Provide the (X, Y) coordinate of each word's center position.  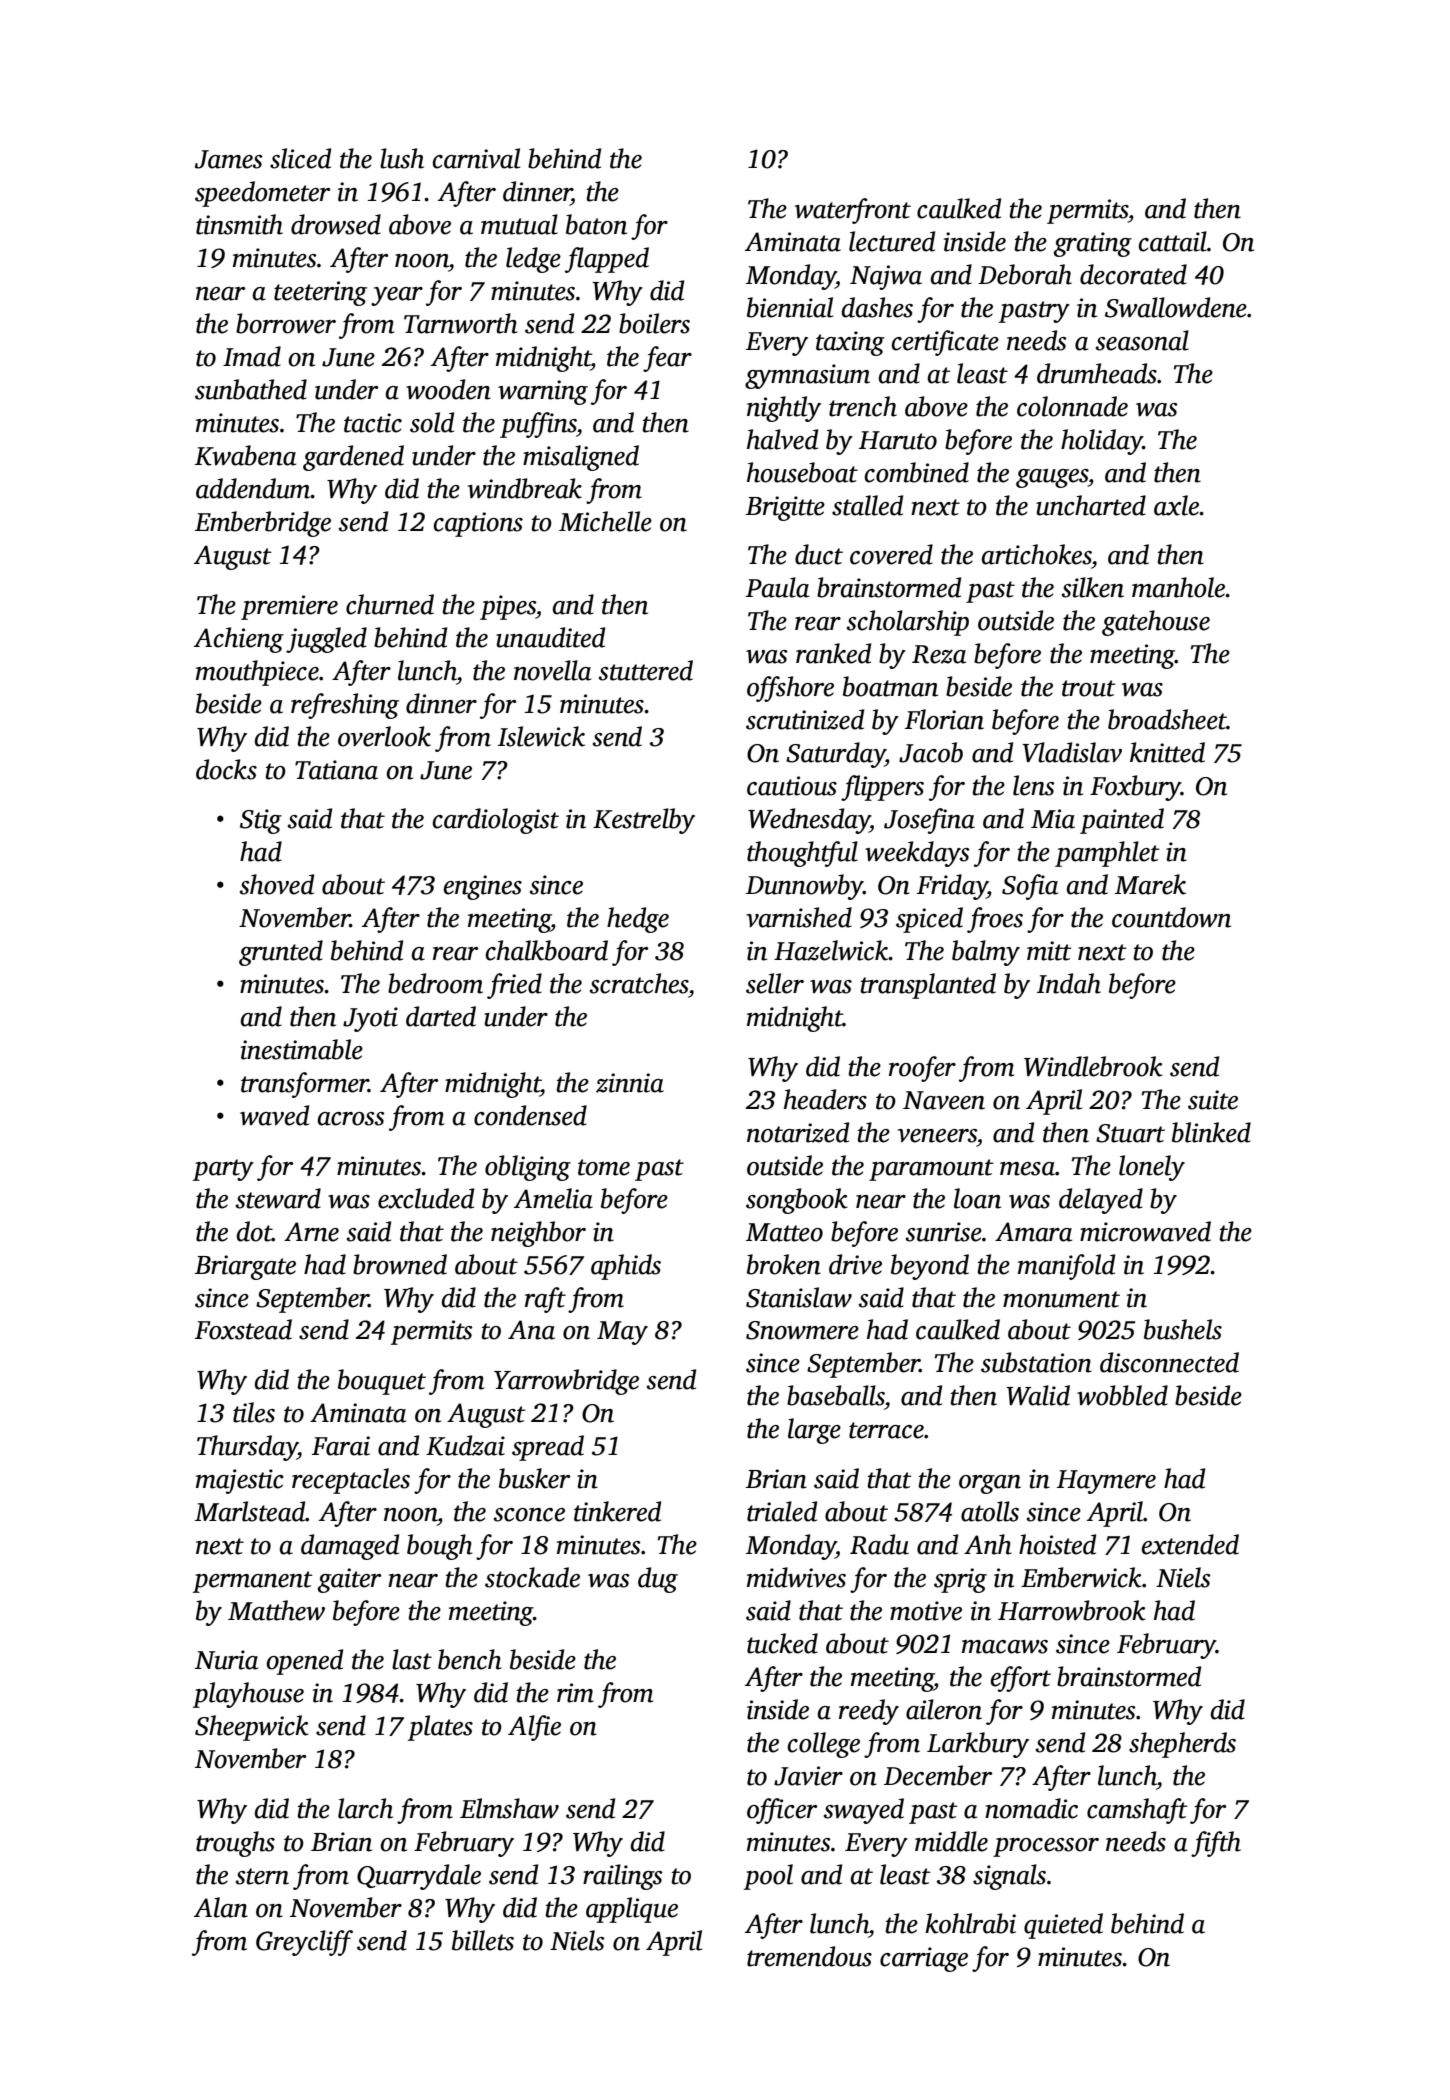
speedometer (262, 194)
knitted (1167, 752)
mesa (1027, 1169)
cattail (1173, 241)
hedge (638, 920)
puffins (538, 425)
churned (390, 604)
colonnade (1072, 406)
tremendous (809, 1956)
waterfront (853, 211)
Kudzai (465, 1445)
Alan (221, 1907)
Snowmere (802, 1330)
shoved (277, 884)
